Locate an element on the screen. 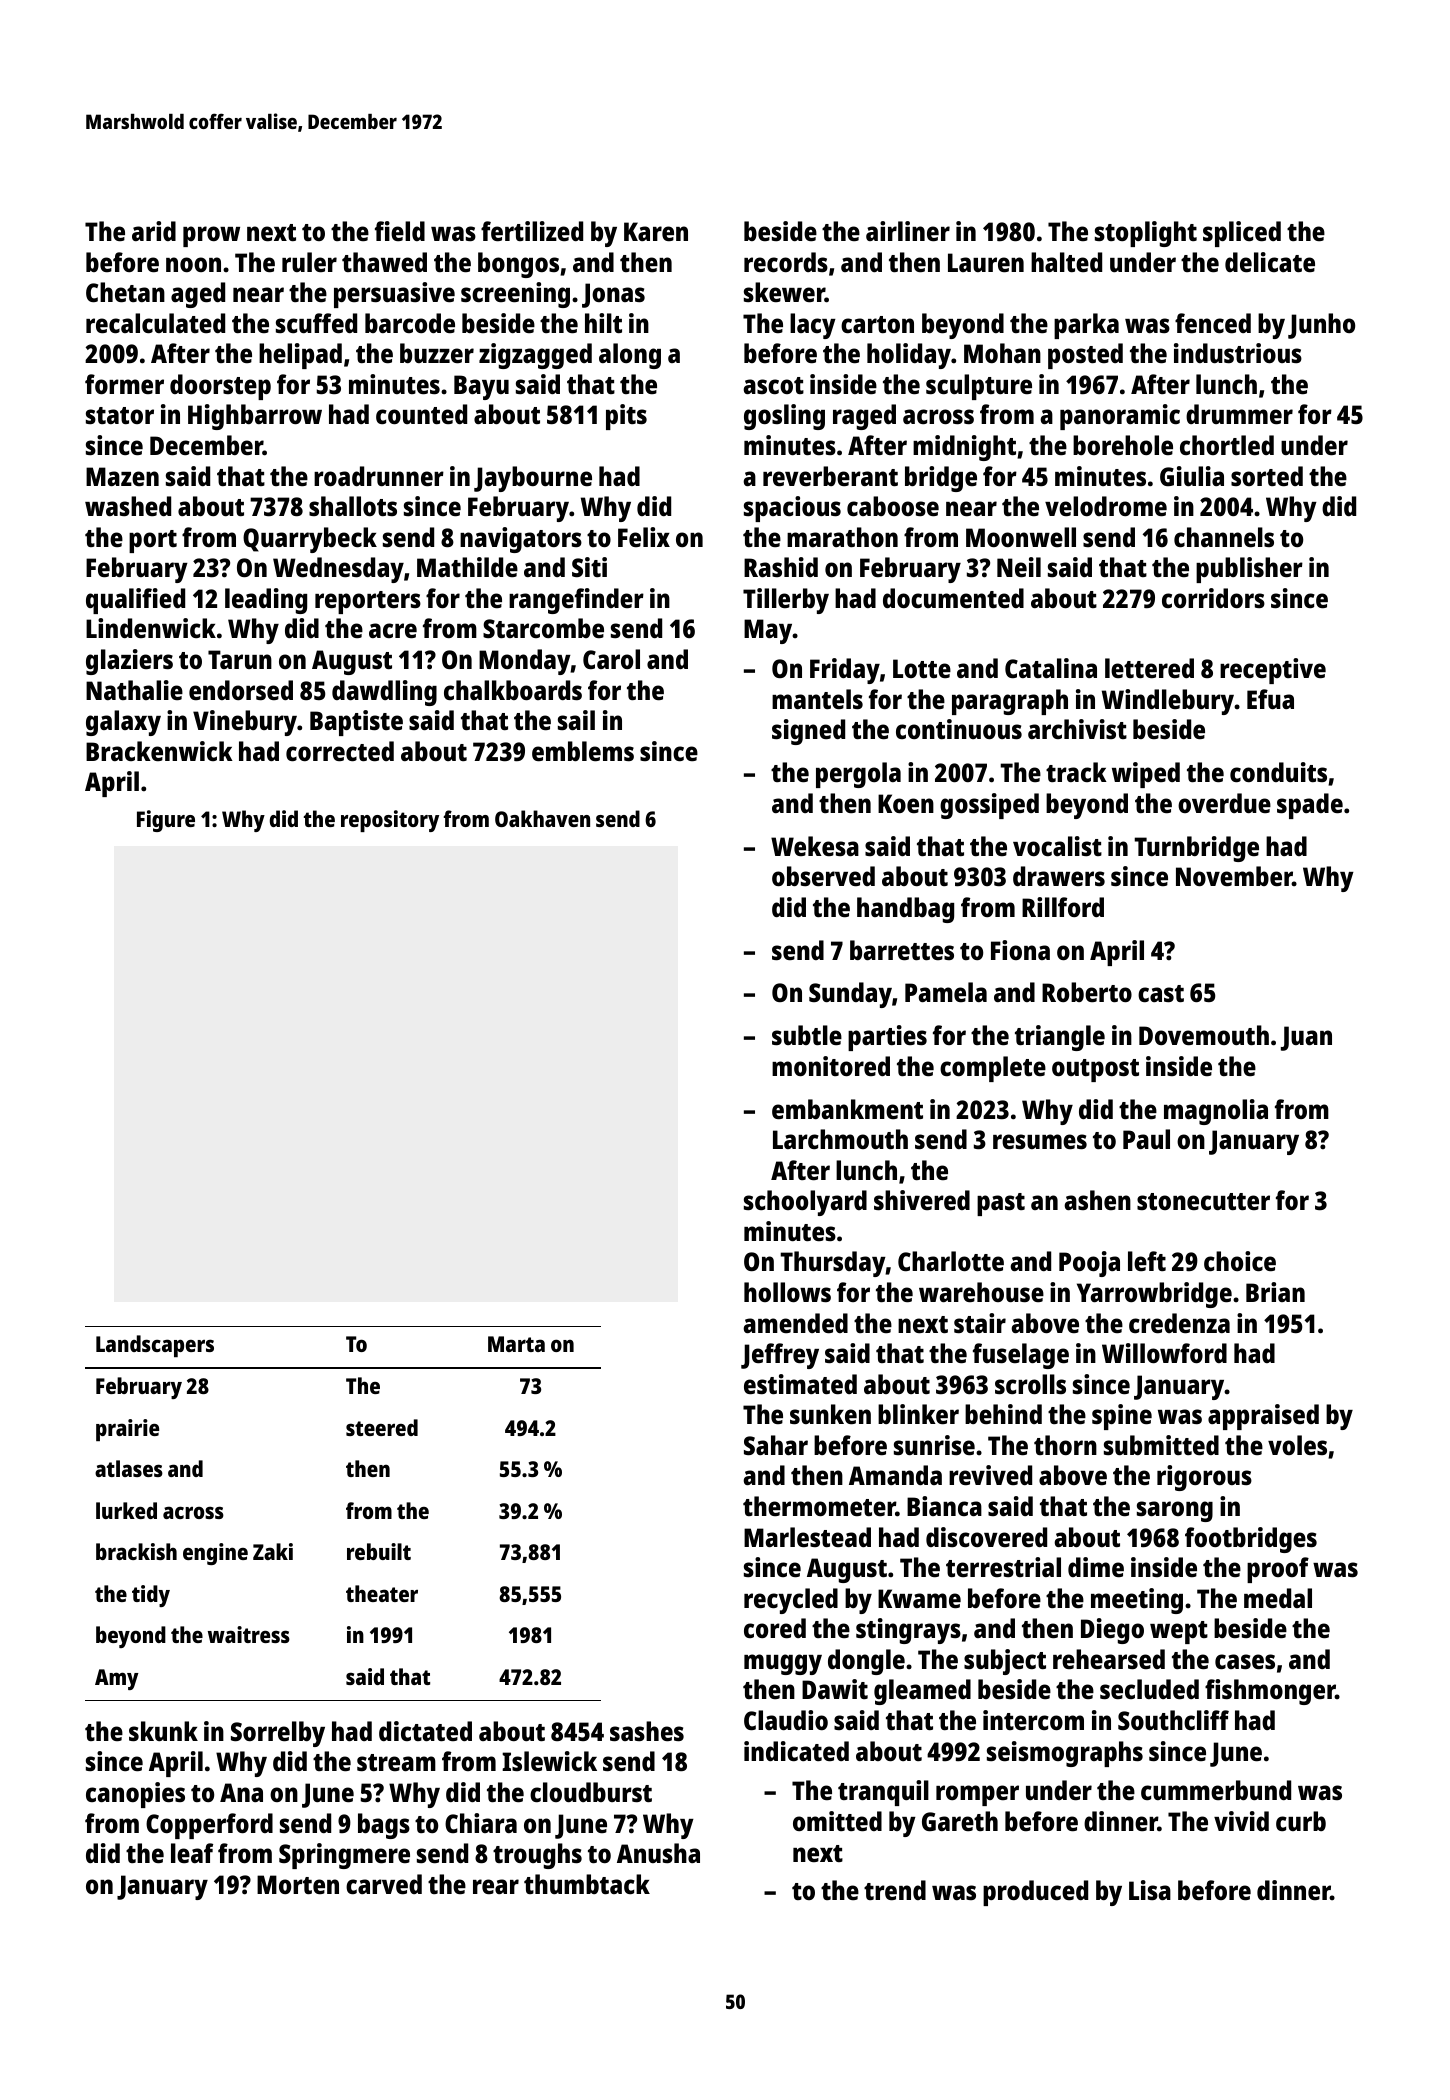 The width and height of the screenshot is (1450, 2100). stream is located at coordinates (396, 1762).
